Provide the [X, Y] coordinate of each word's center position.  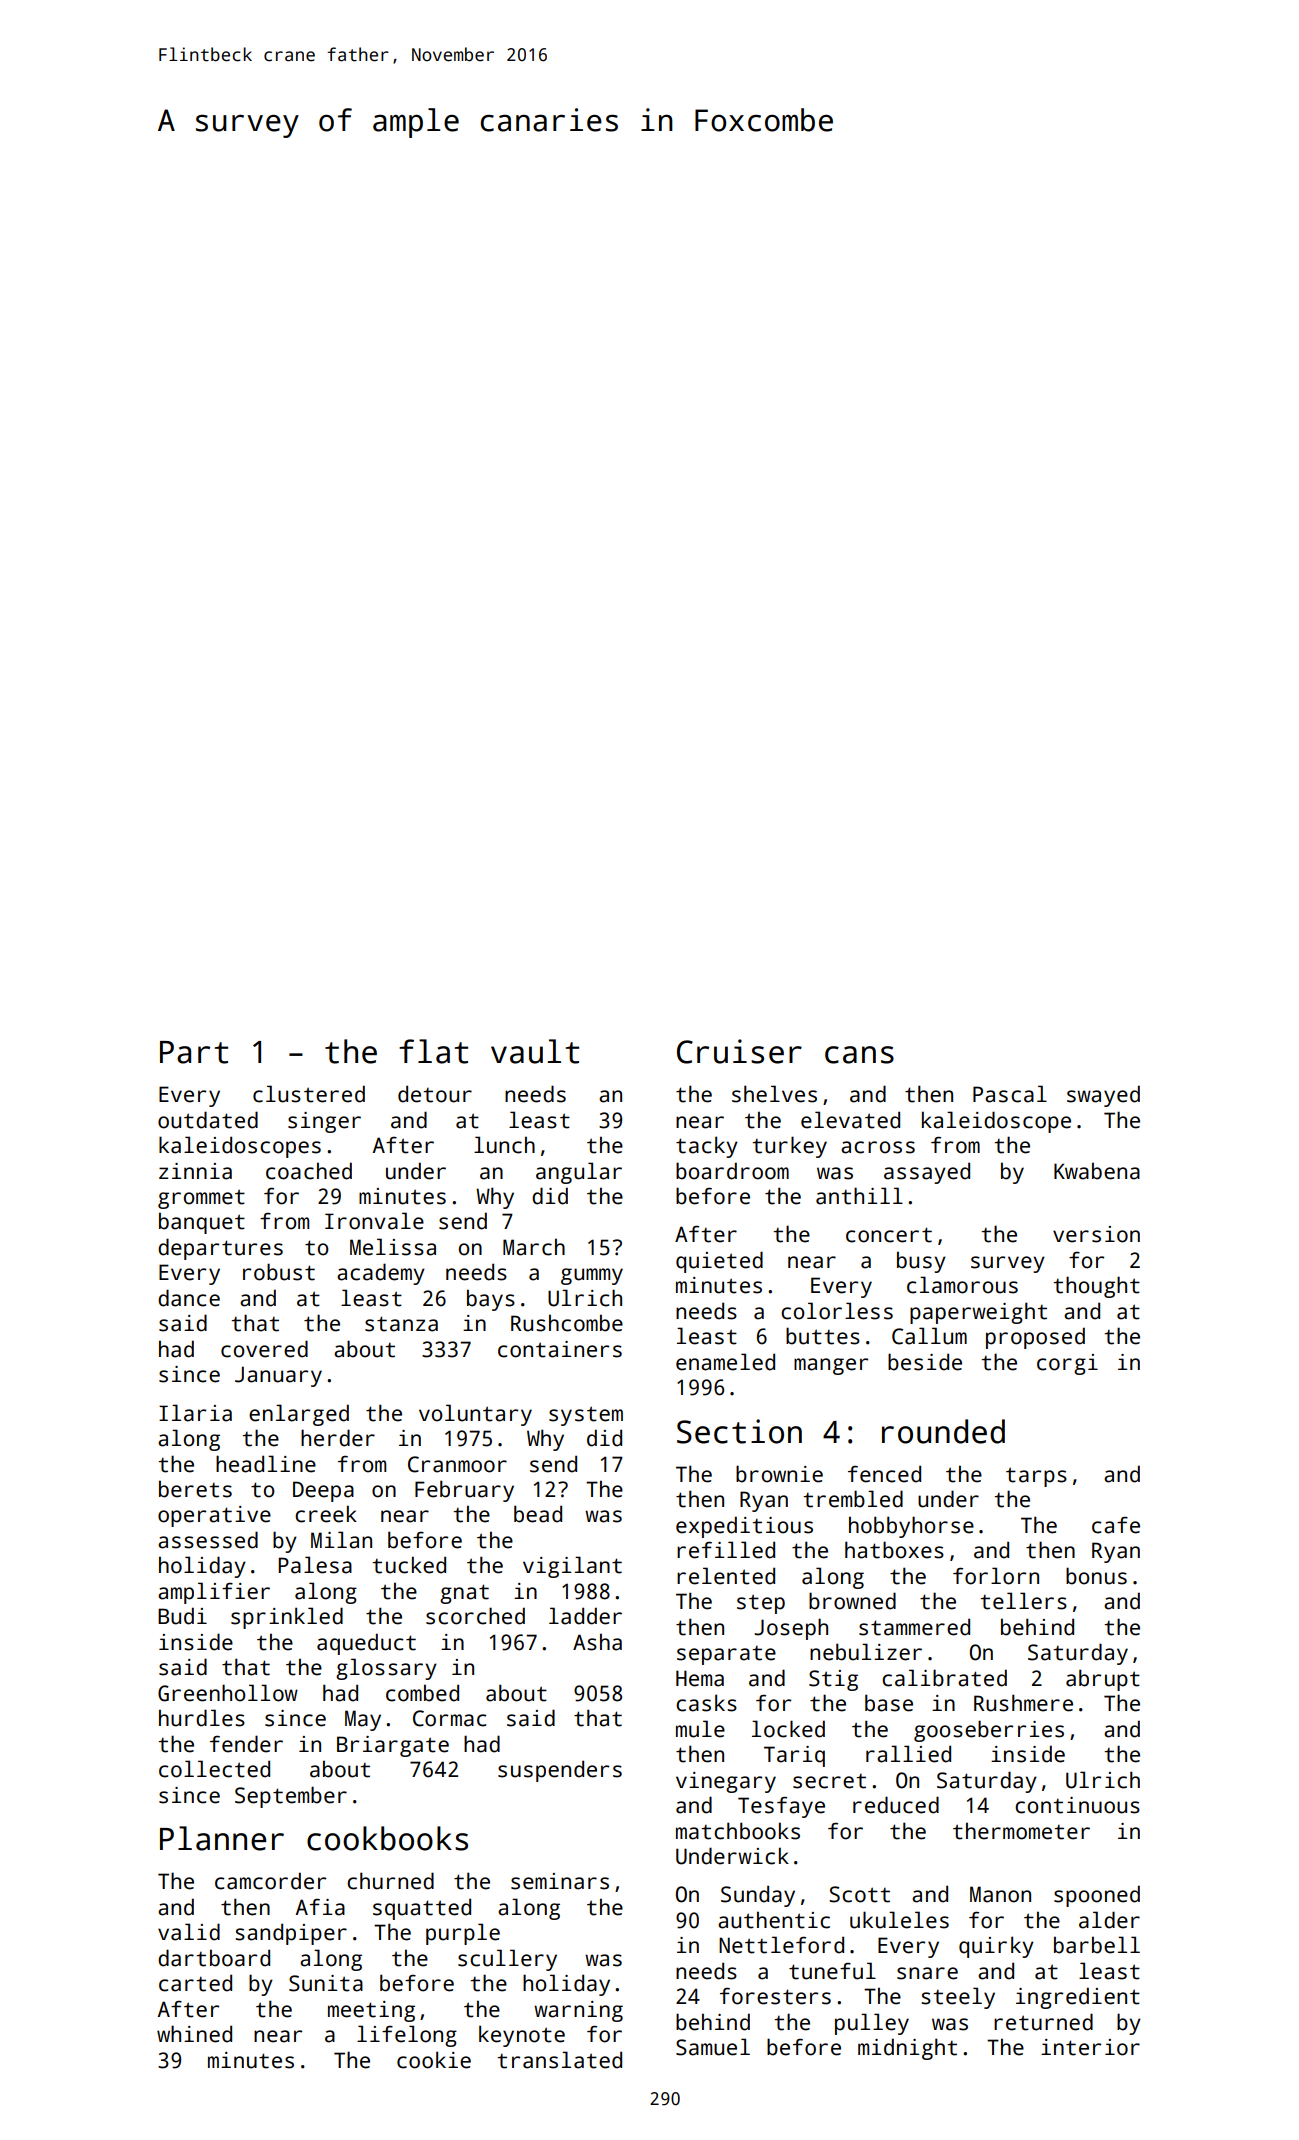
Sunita [326, 1983]
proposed [1035, 1338]
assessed [208, 1540]
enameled [725, 1362]
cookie [434, 2060]
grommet [201, 1199]
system [586, 1416]
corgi [1067, 1364]
